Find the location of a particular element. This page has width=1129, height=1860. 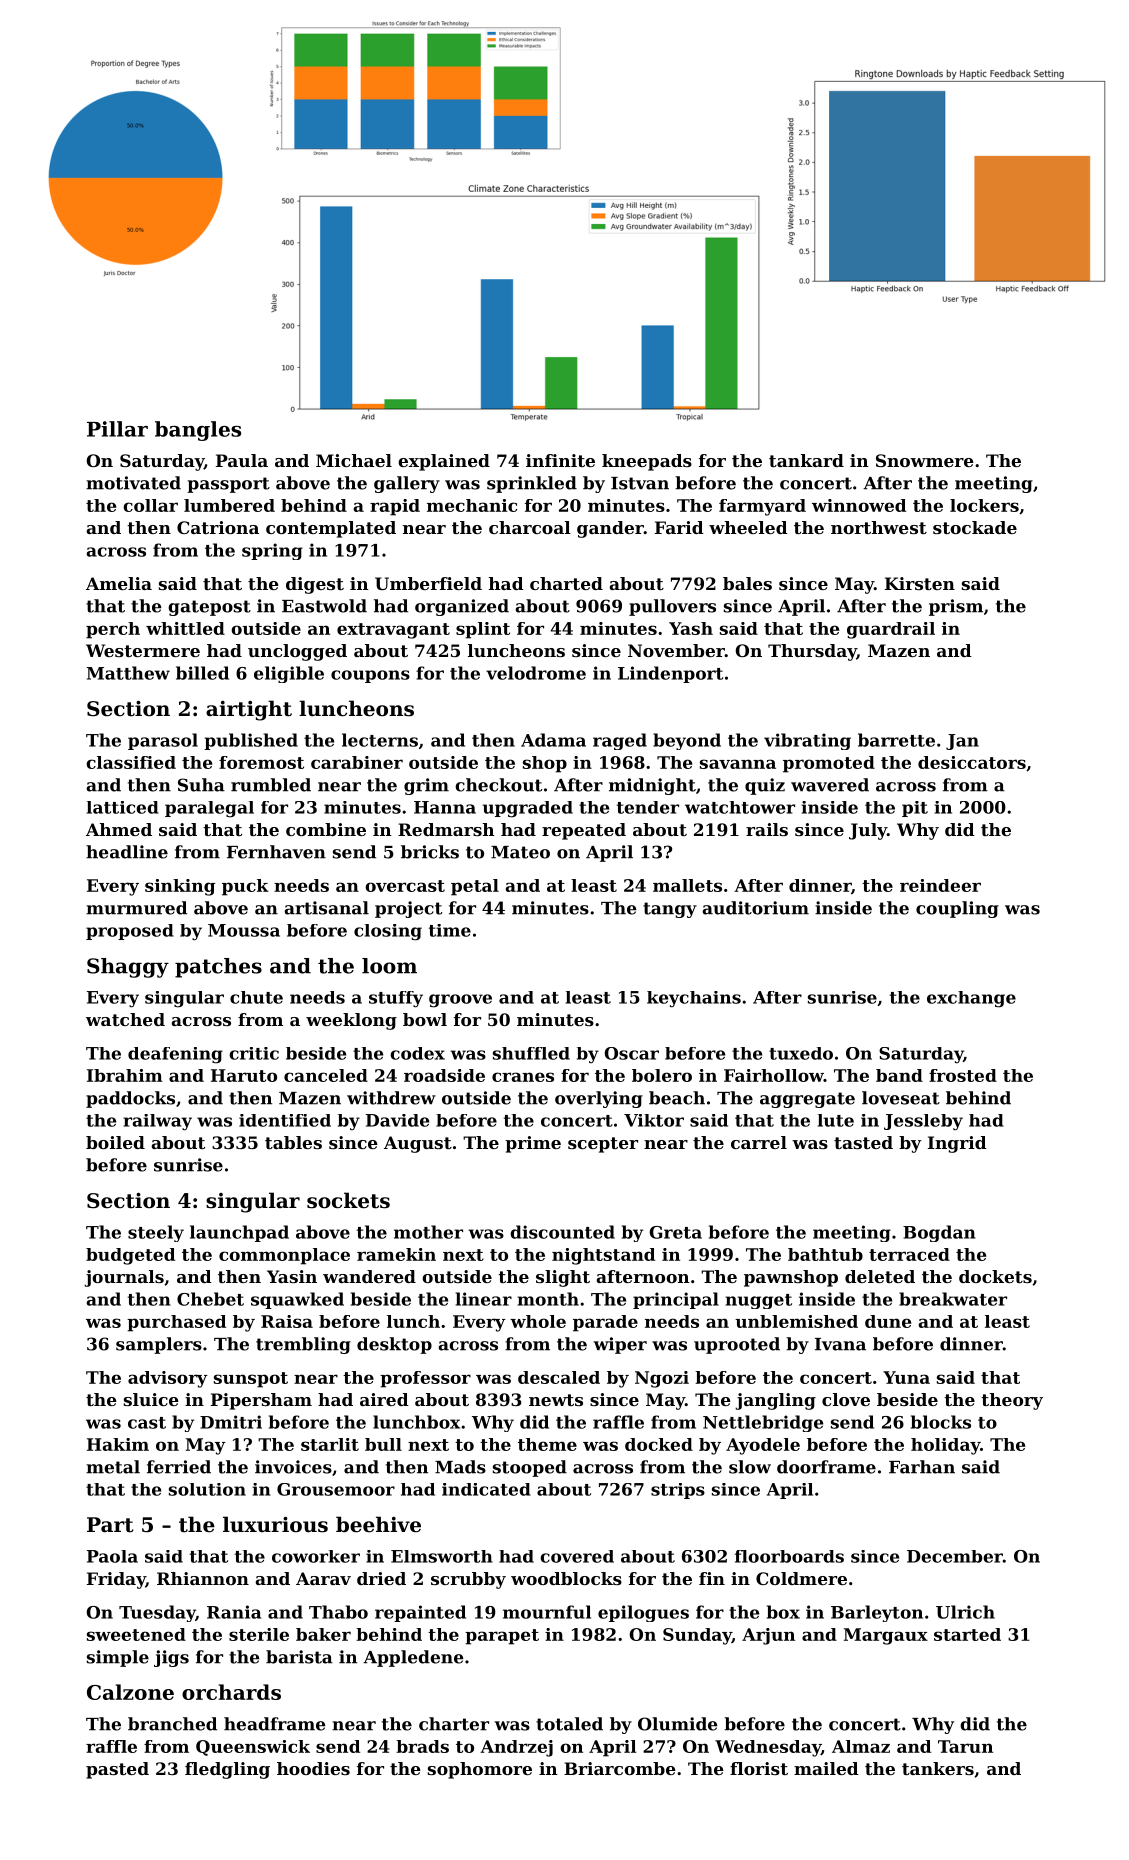

parade is located at coordinates (605, 1323).
